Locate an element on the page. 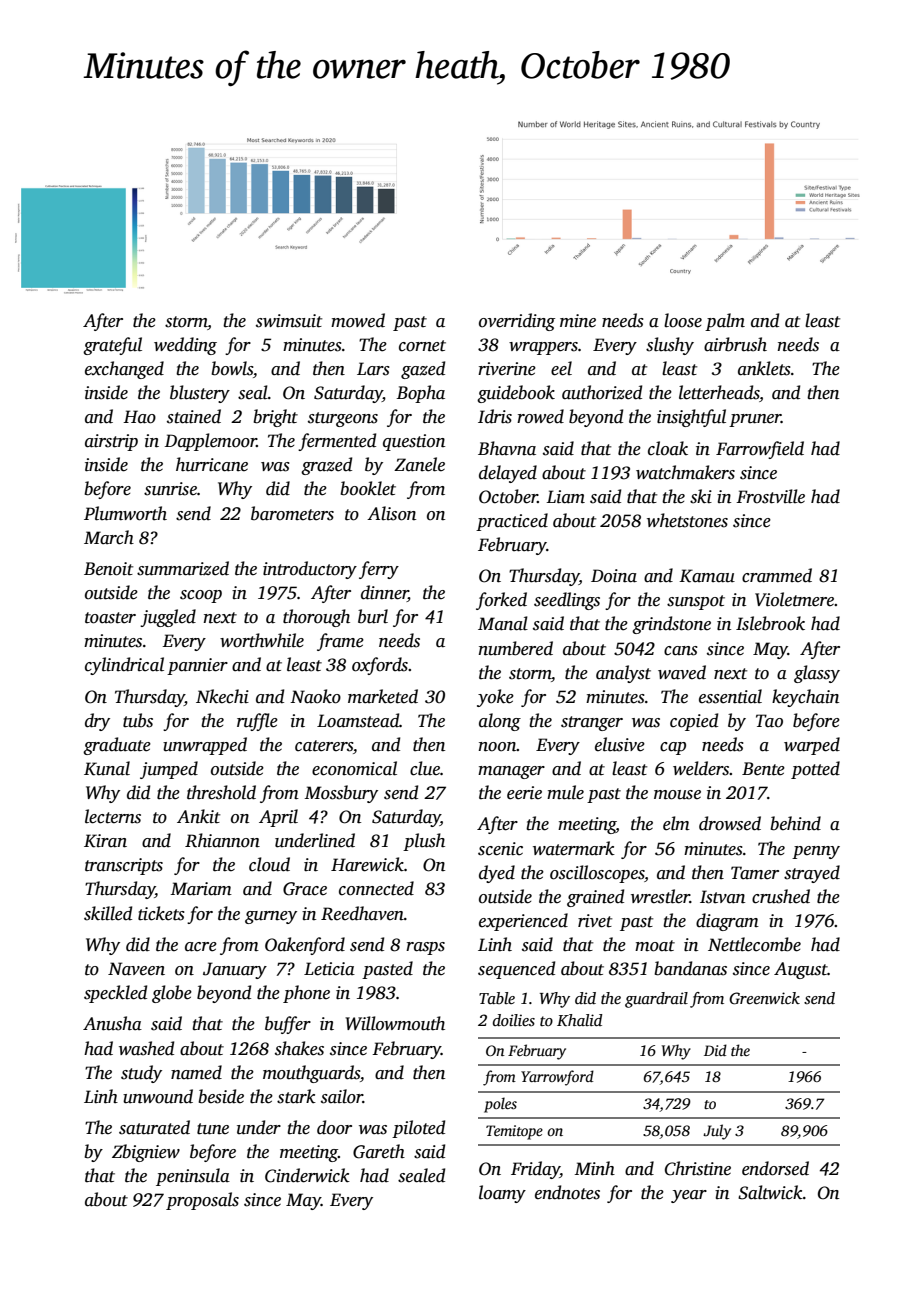 Image resolution: width=924 pixels, height=1308 pixels. Hao is located at coordinates (139, 417).
